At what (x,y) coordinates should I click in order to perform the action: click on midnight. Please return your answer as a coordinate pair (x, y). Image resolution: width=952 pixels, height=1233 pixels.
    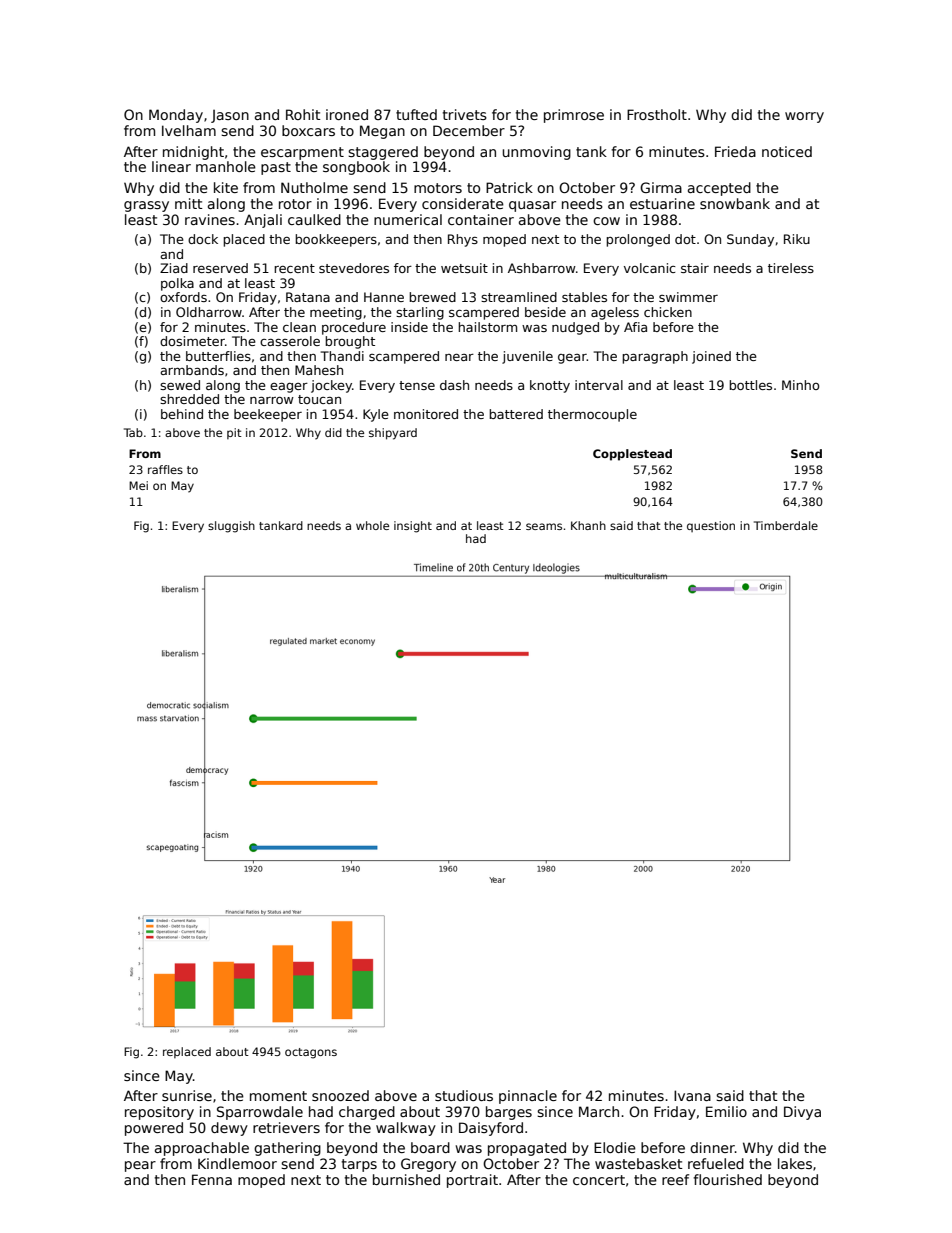
    Looking at the image, I should click on (193, 153).
